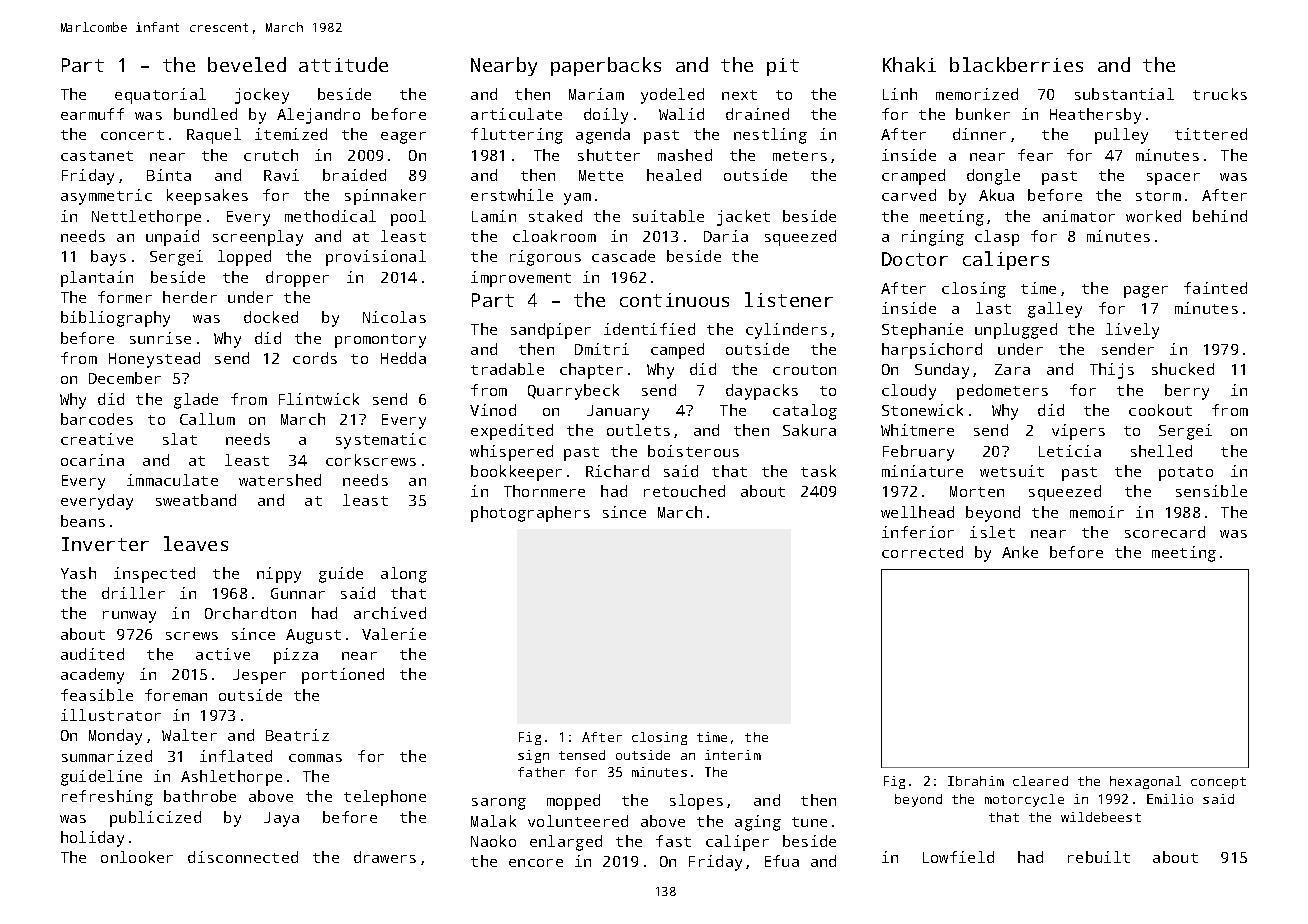 The width and height of the document is (1308, 924). Describe the element at coordinates (786, 331) in the document. I see `cylinders` at that location.
